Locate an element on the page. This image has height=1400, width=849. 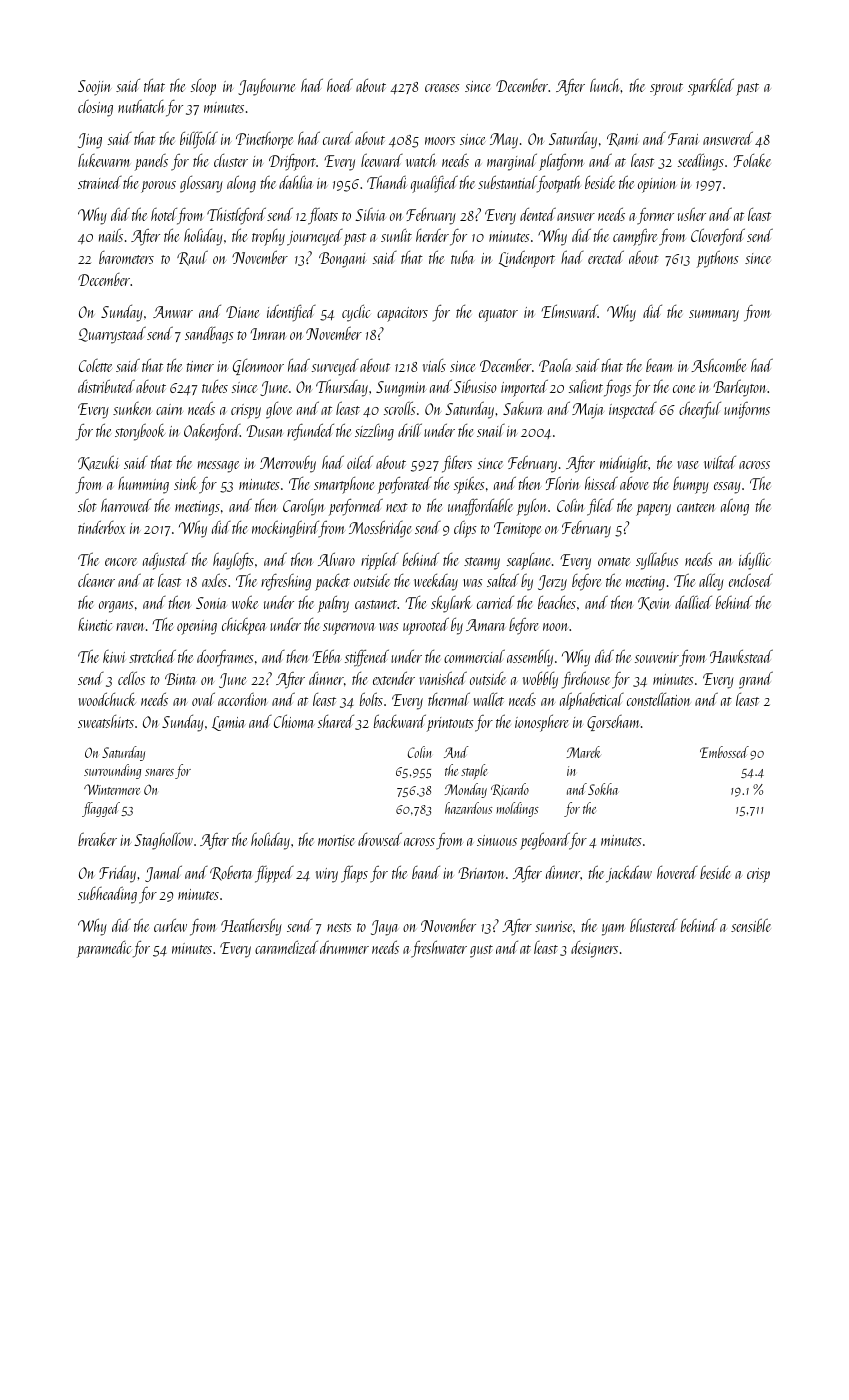
Alvaro is located at coordinates (336, 559).
